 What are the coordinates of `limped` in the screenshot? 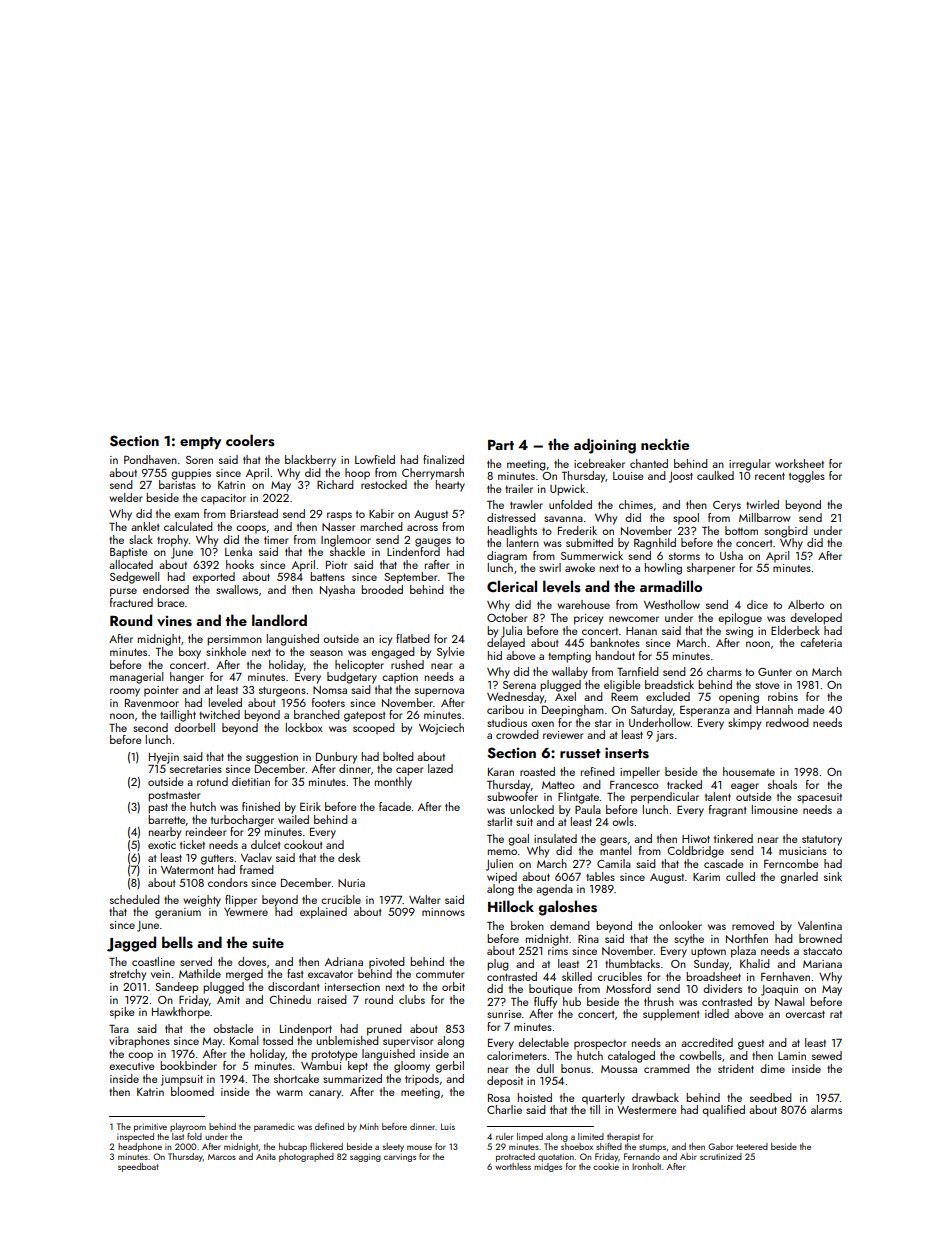 It's located at (530, 1137).
